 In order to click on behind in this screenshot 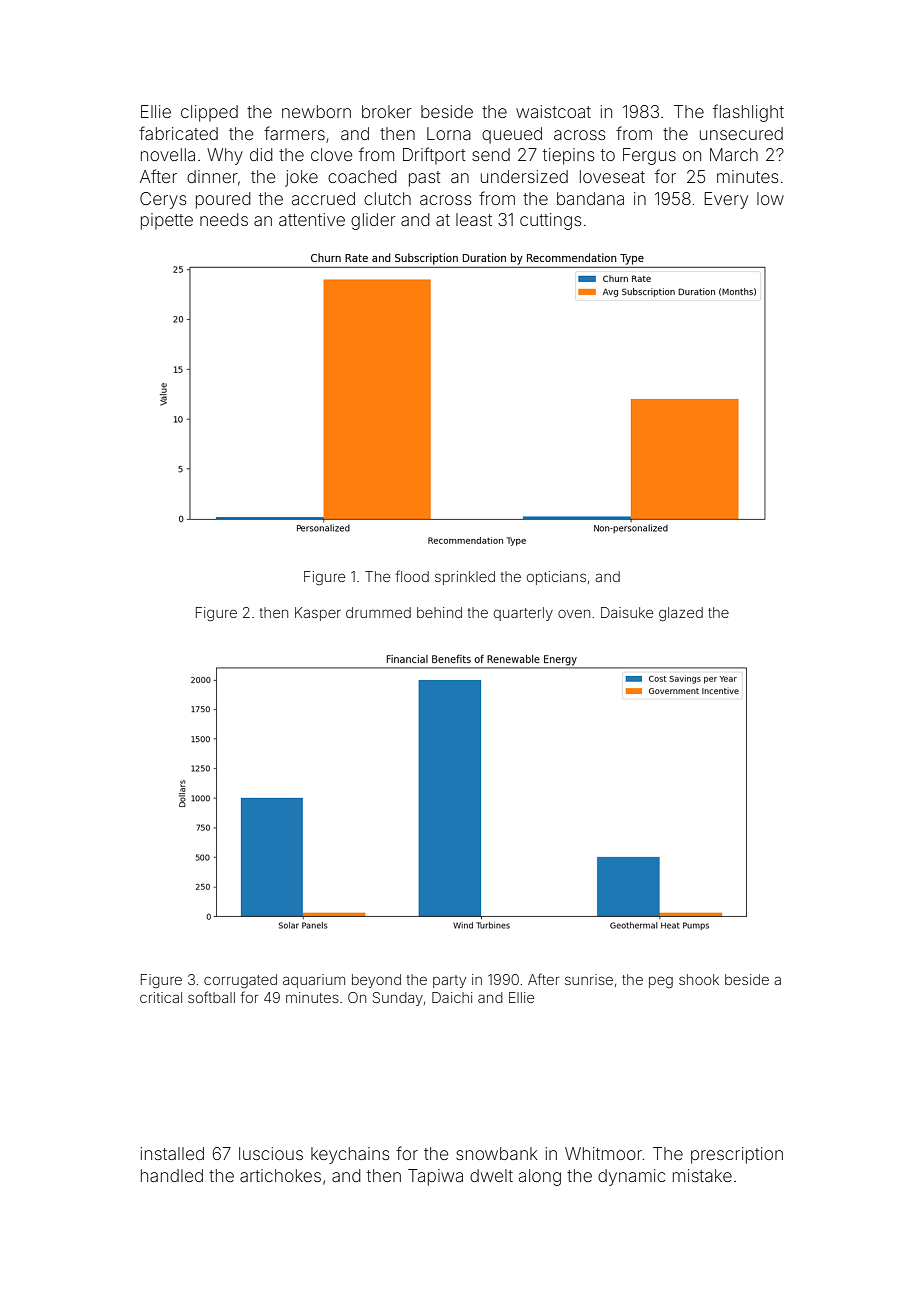, I will do `click(439, 612)`.
